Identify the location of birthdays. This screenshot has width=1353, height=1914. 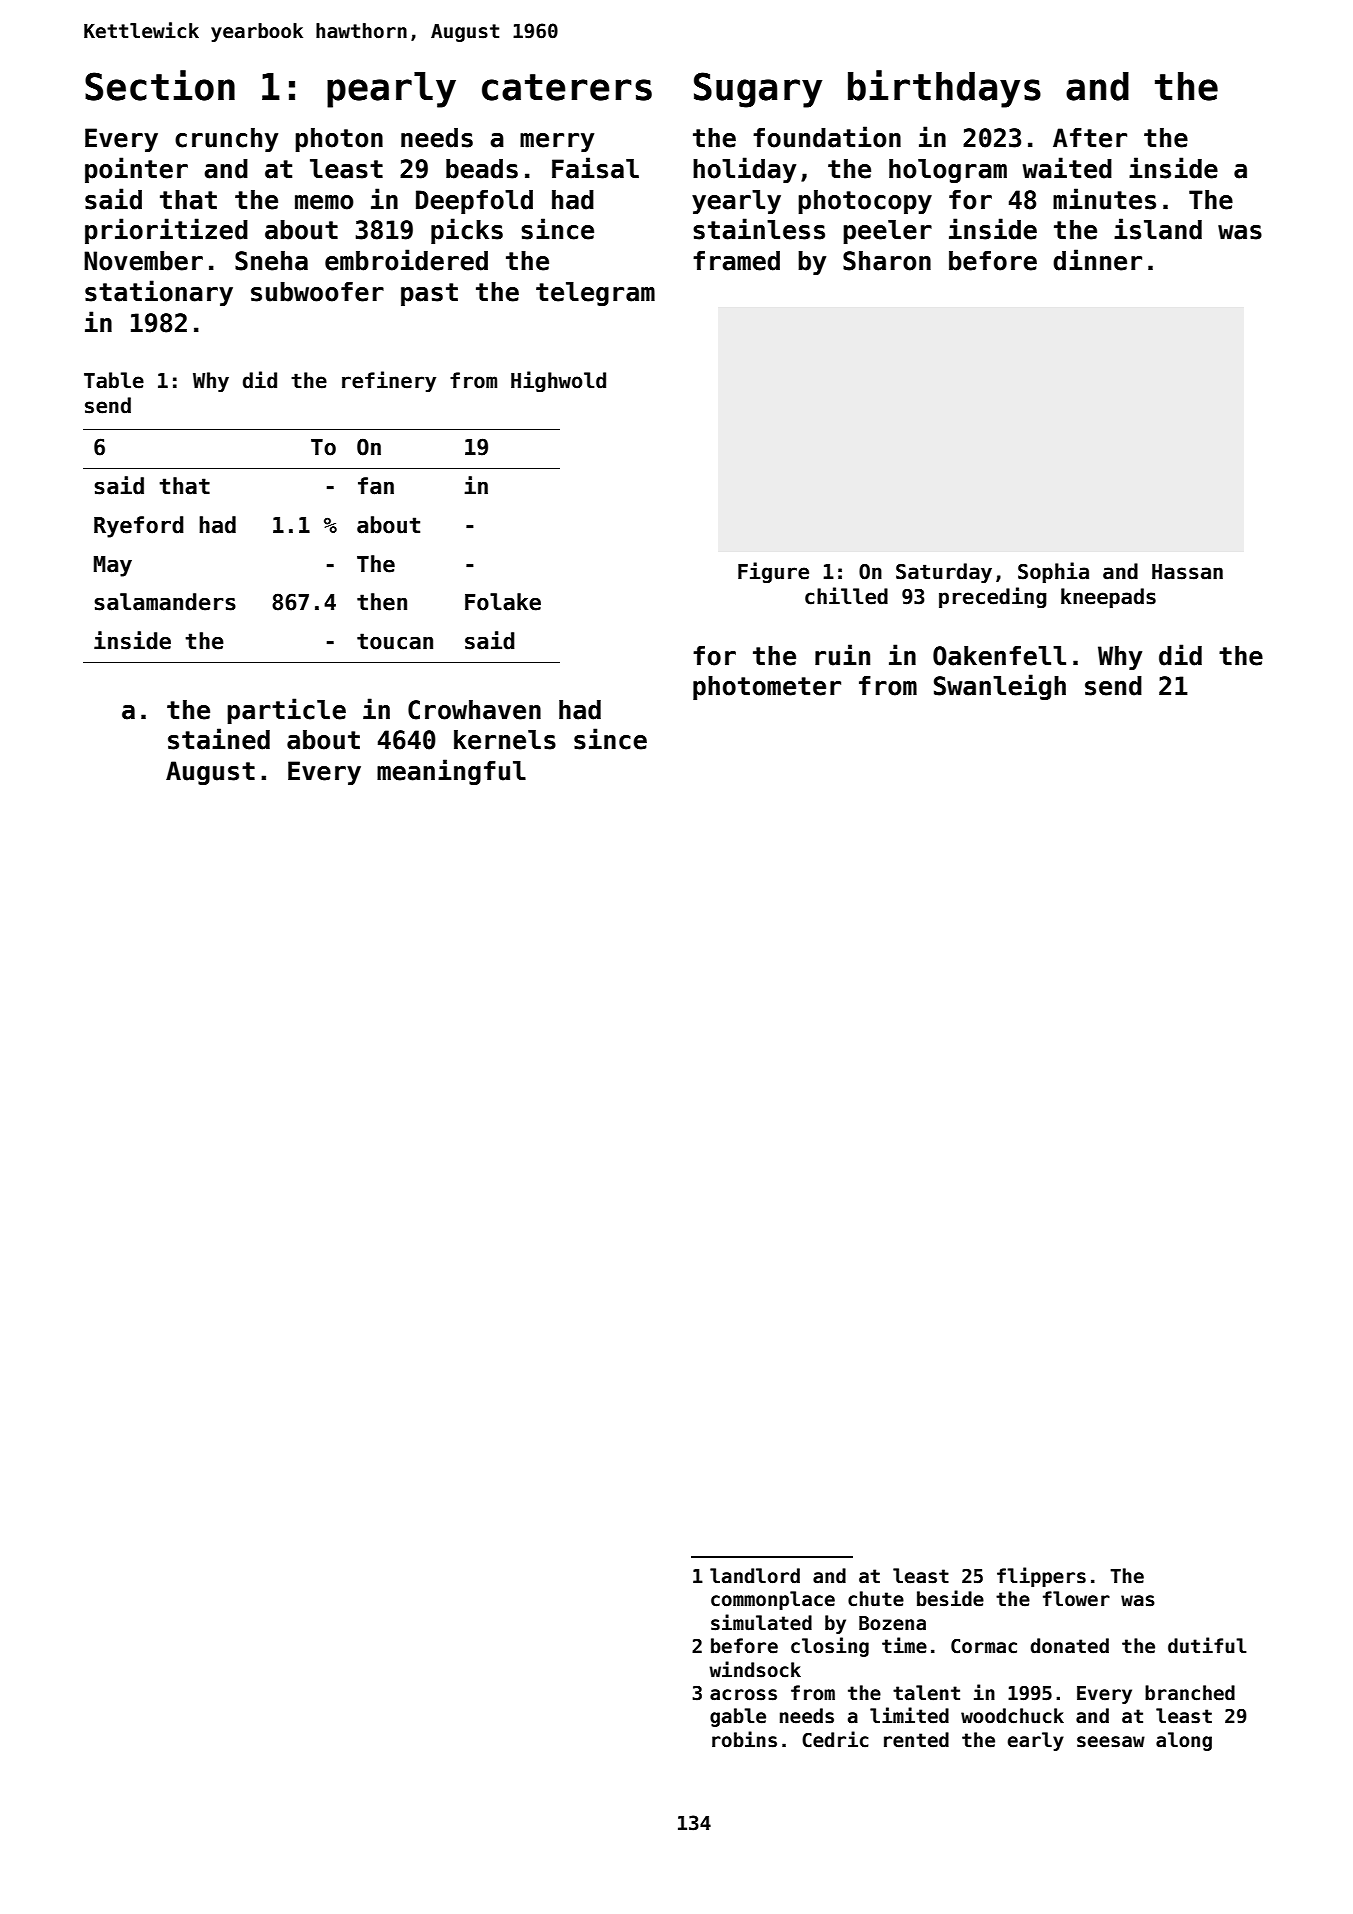
(944, 89).
